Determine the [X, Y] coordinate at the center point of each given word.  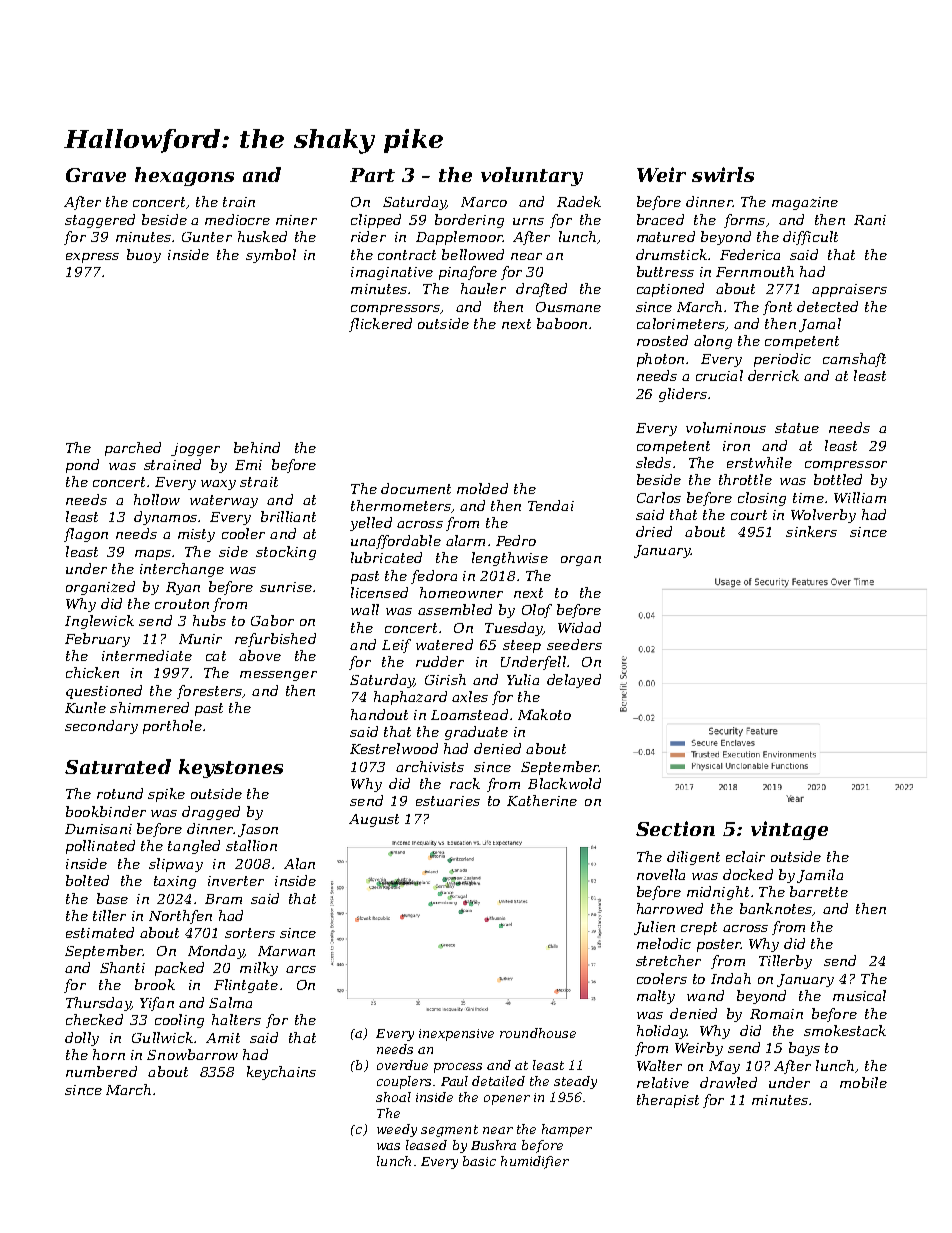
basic [479, 1161]
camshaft [854, 360]
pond [82, 466]
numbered [101, 1071]
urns [528, 221]
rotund [120, 793]
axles [470, 696]
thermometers [401, 505]
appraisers [849, 290]
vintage [789, 830]
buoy [144, 256]
